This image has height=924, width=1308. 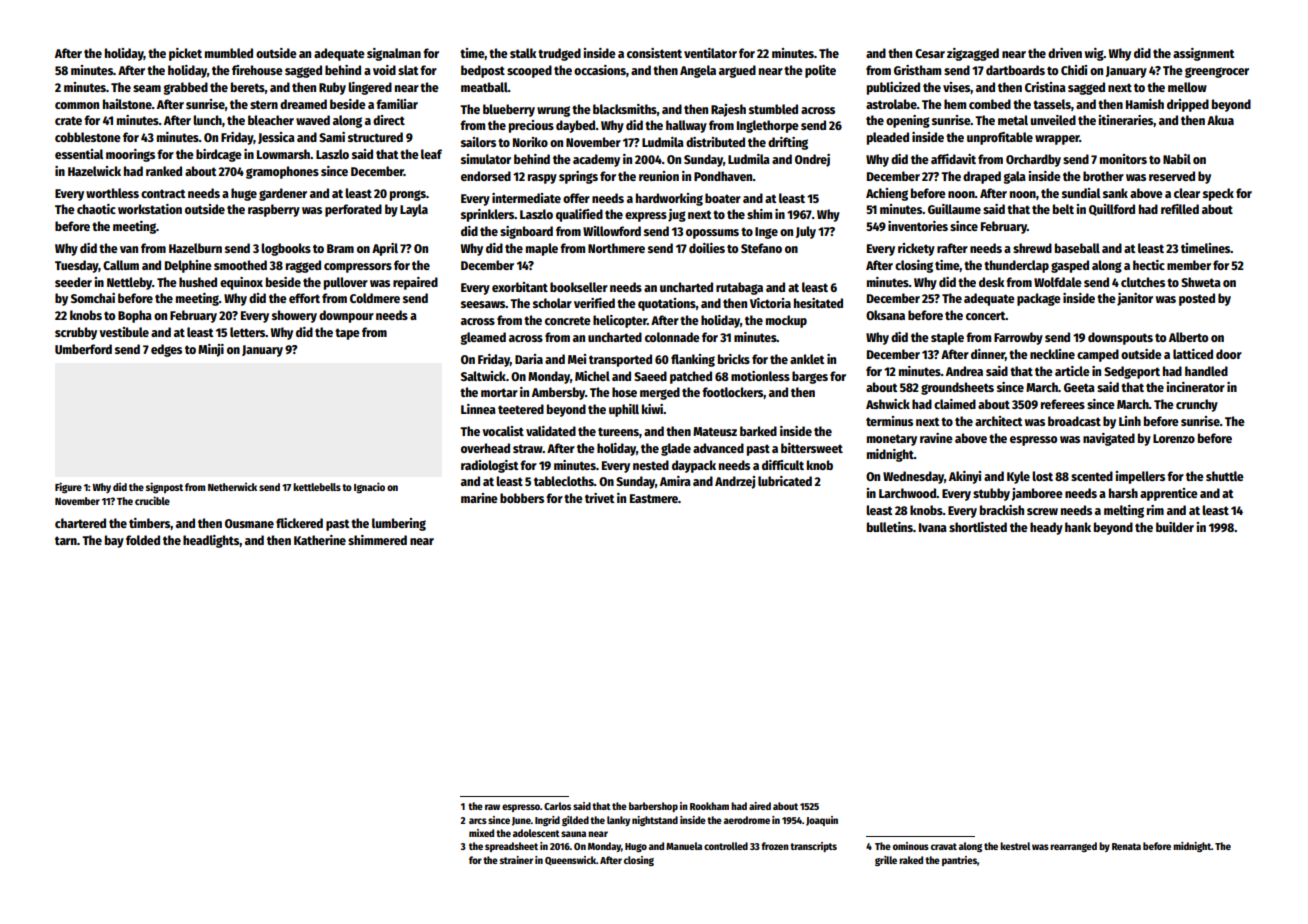 I want to click on Inglethorpe, so click(x=768, y=126).
